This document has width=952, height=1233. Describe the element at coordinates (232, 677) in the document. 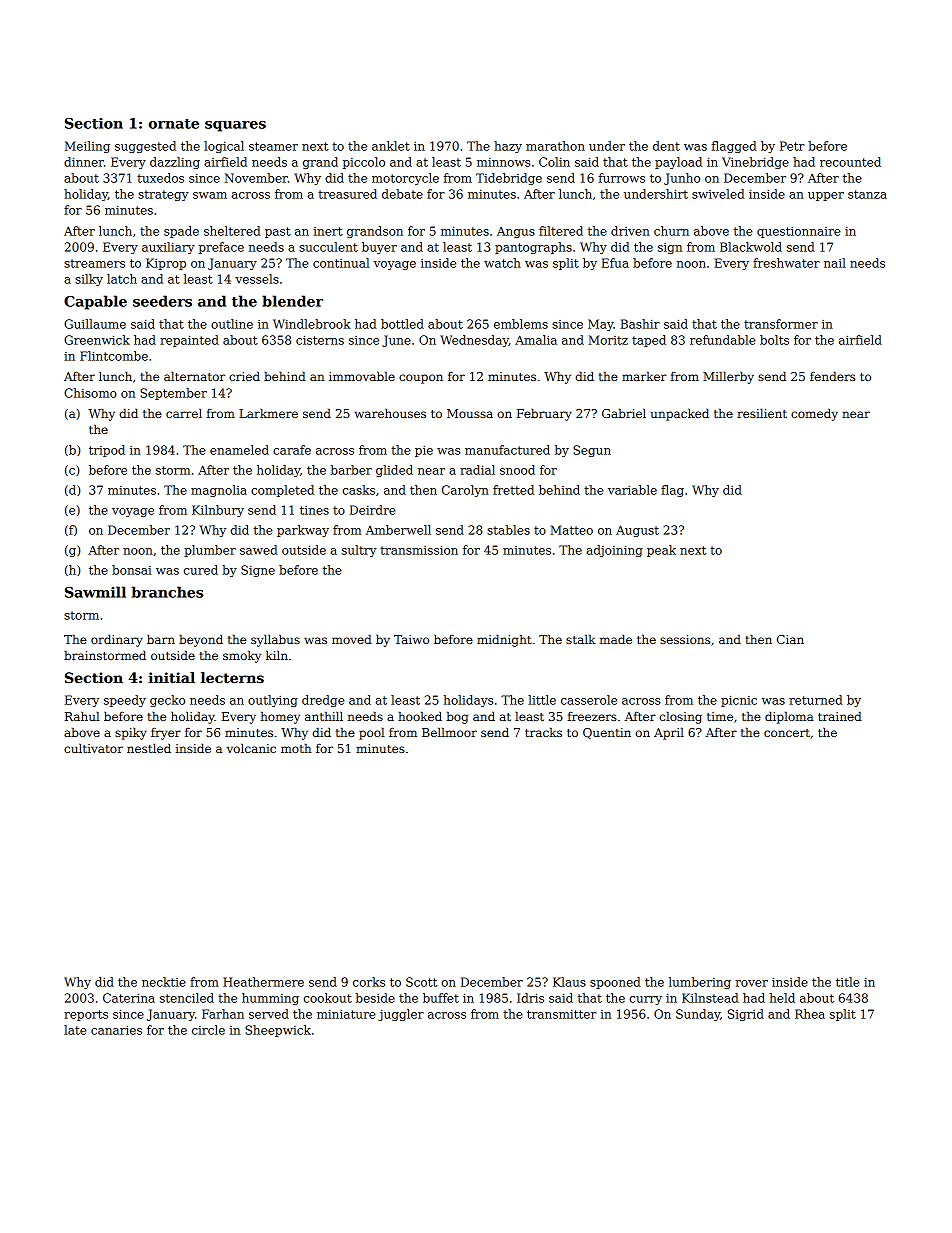

I see `lecterns` at that location.
